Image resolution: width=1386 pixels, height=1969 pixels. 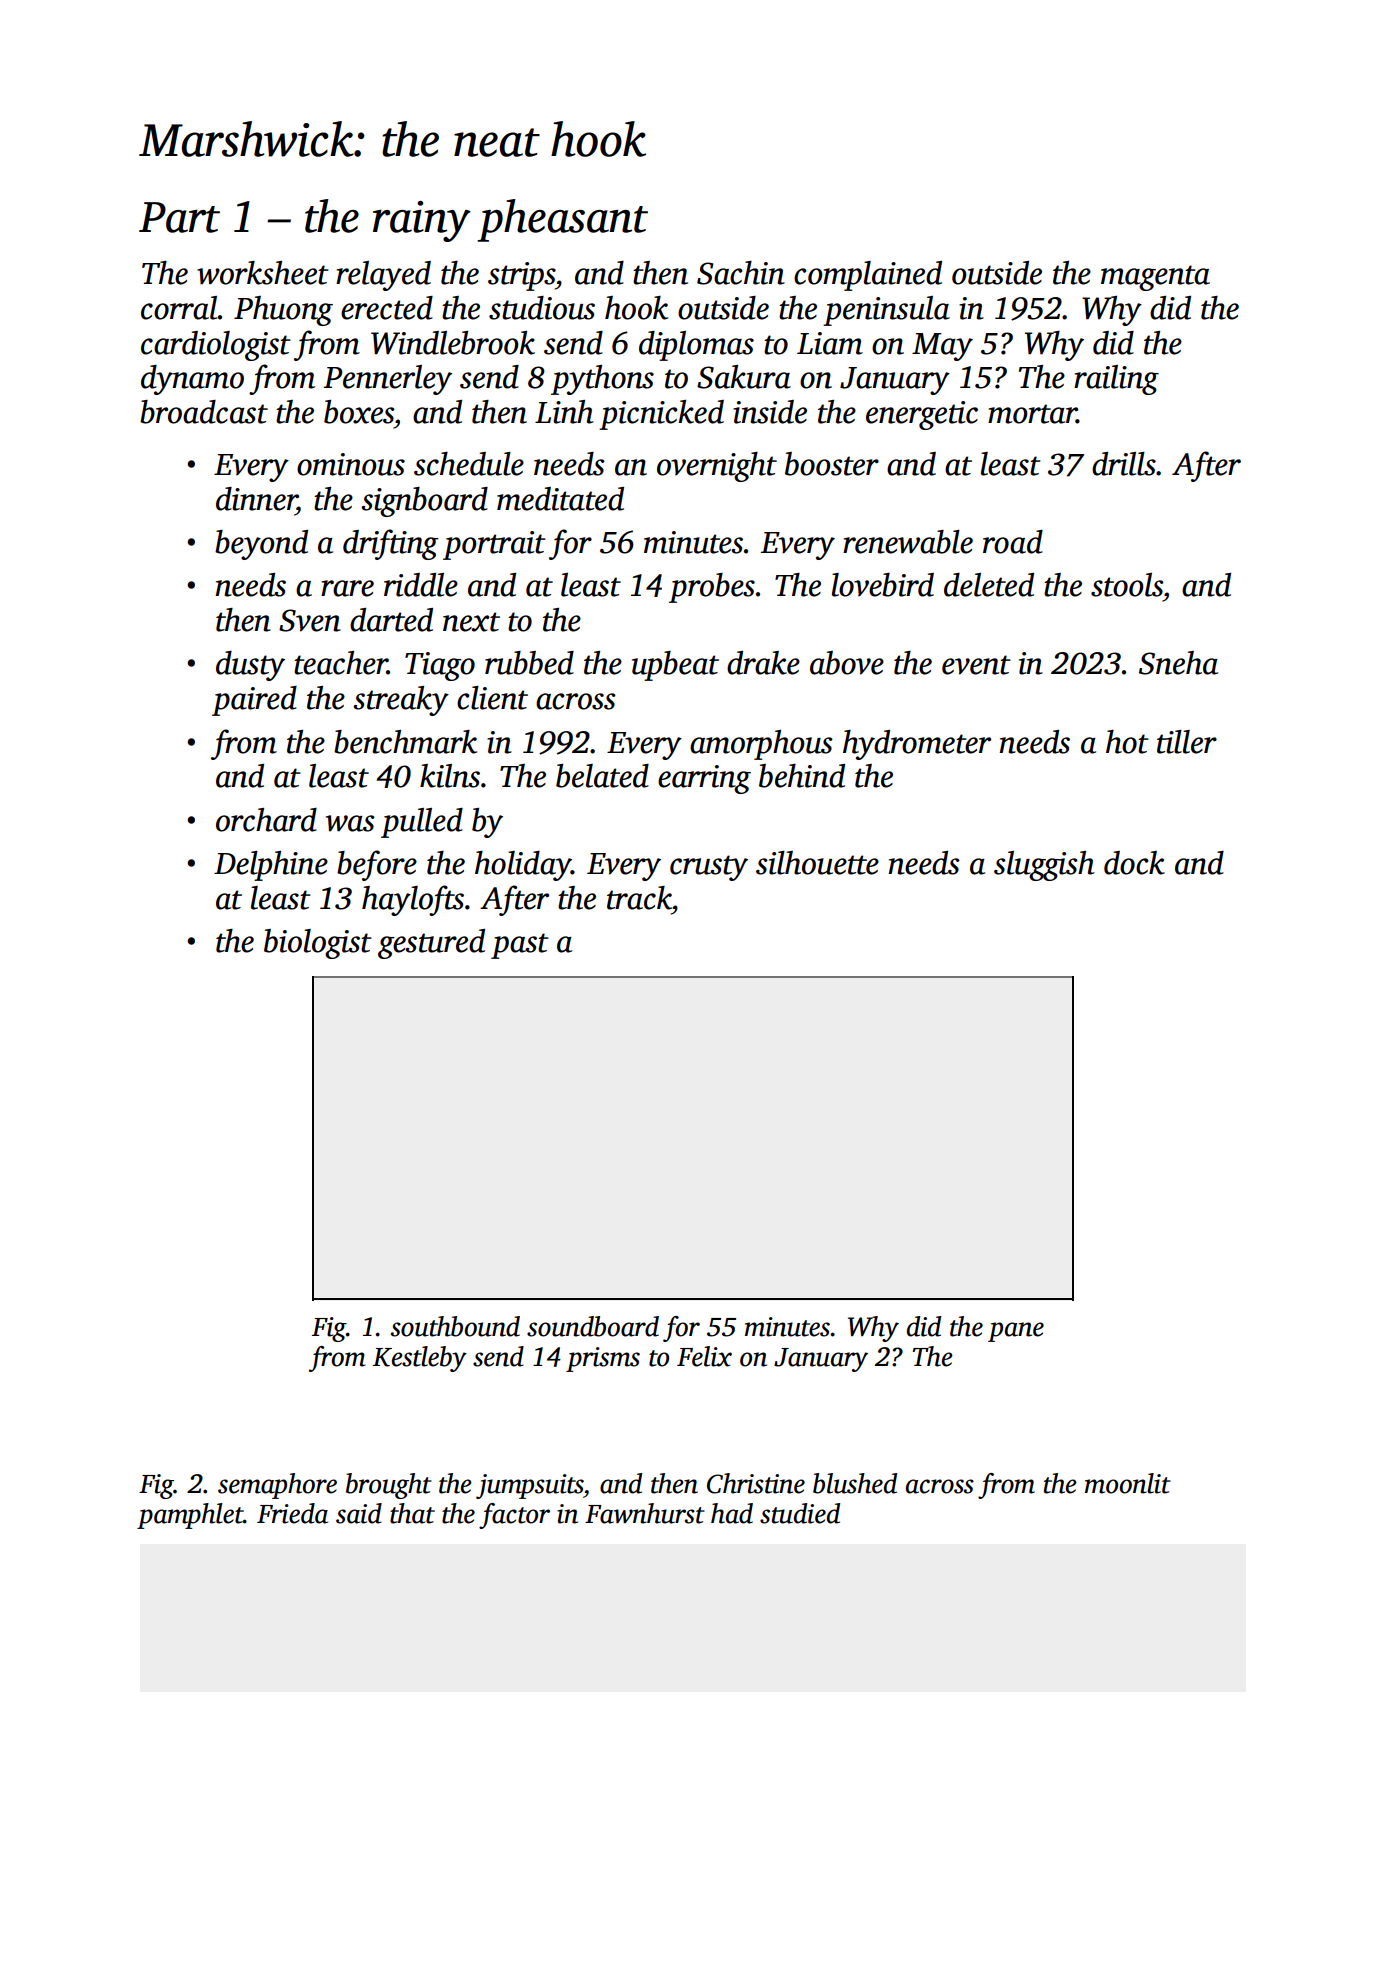 What do you see at coordinates (359, 1513) in the page?
I see `said` at bounding box center [359, 1513].
